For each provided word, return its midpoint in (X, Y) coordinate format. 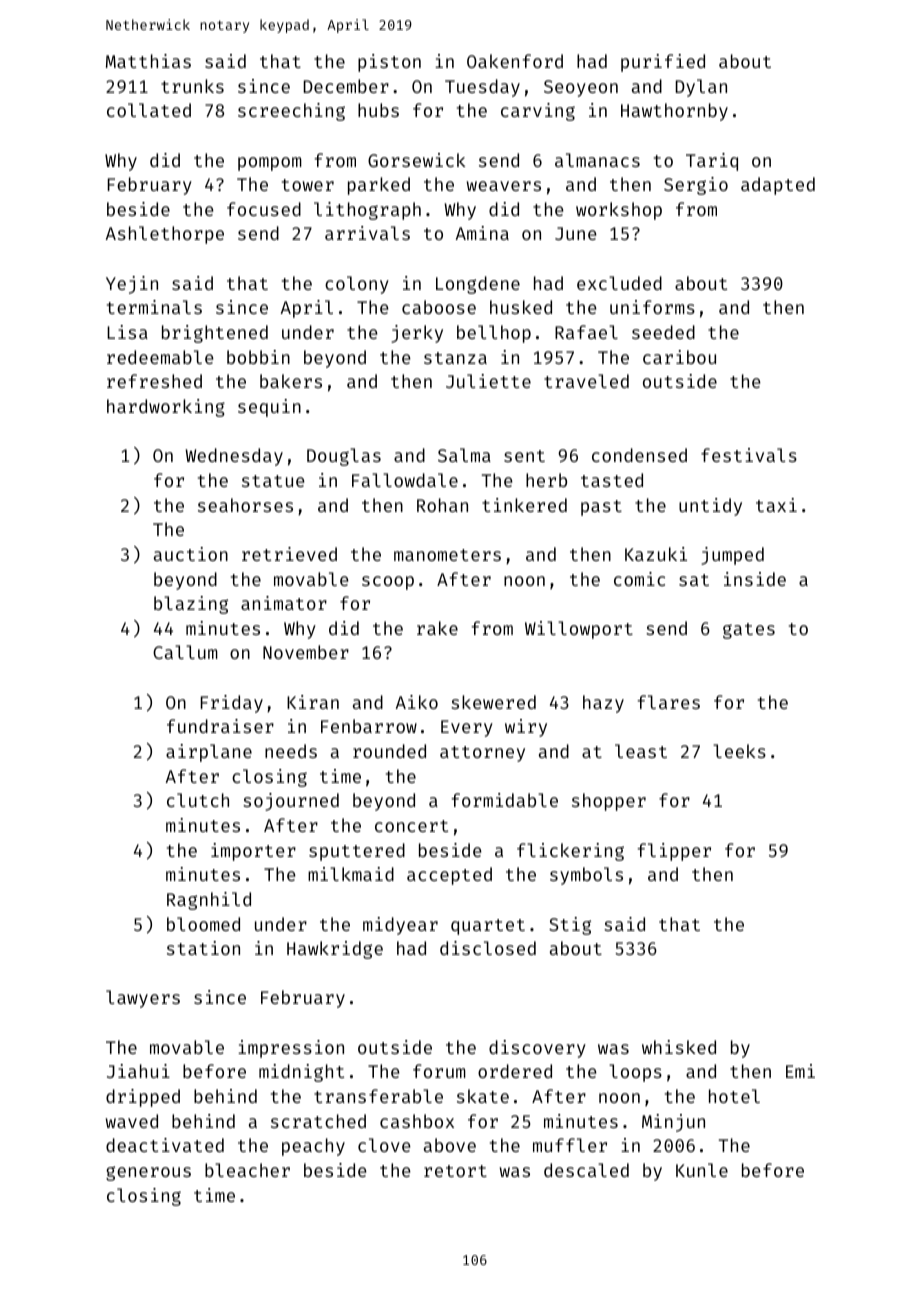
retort (455, 1171)
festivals (749, 455)
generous (148, 1173)
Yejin (132, 285)
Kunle (702, 1170)
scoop (388, 583)
